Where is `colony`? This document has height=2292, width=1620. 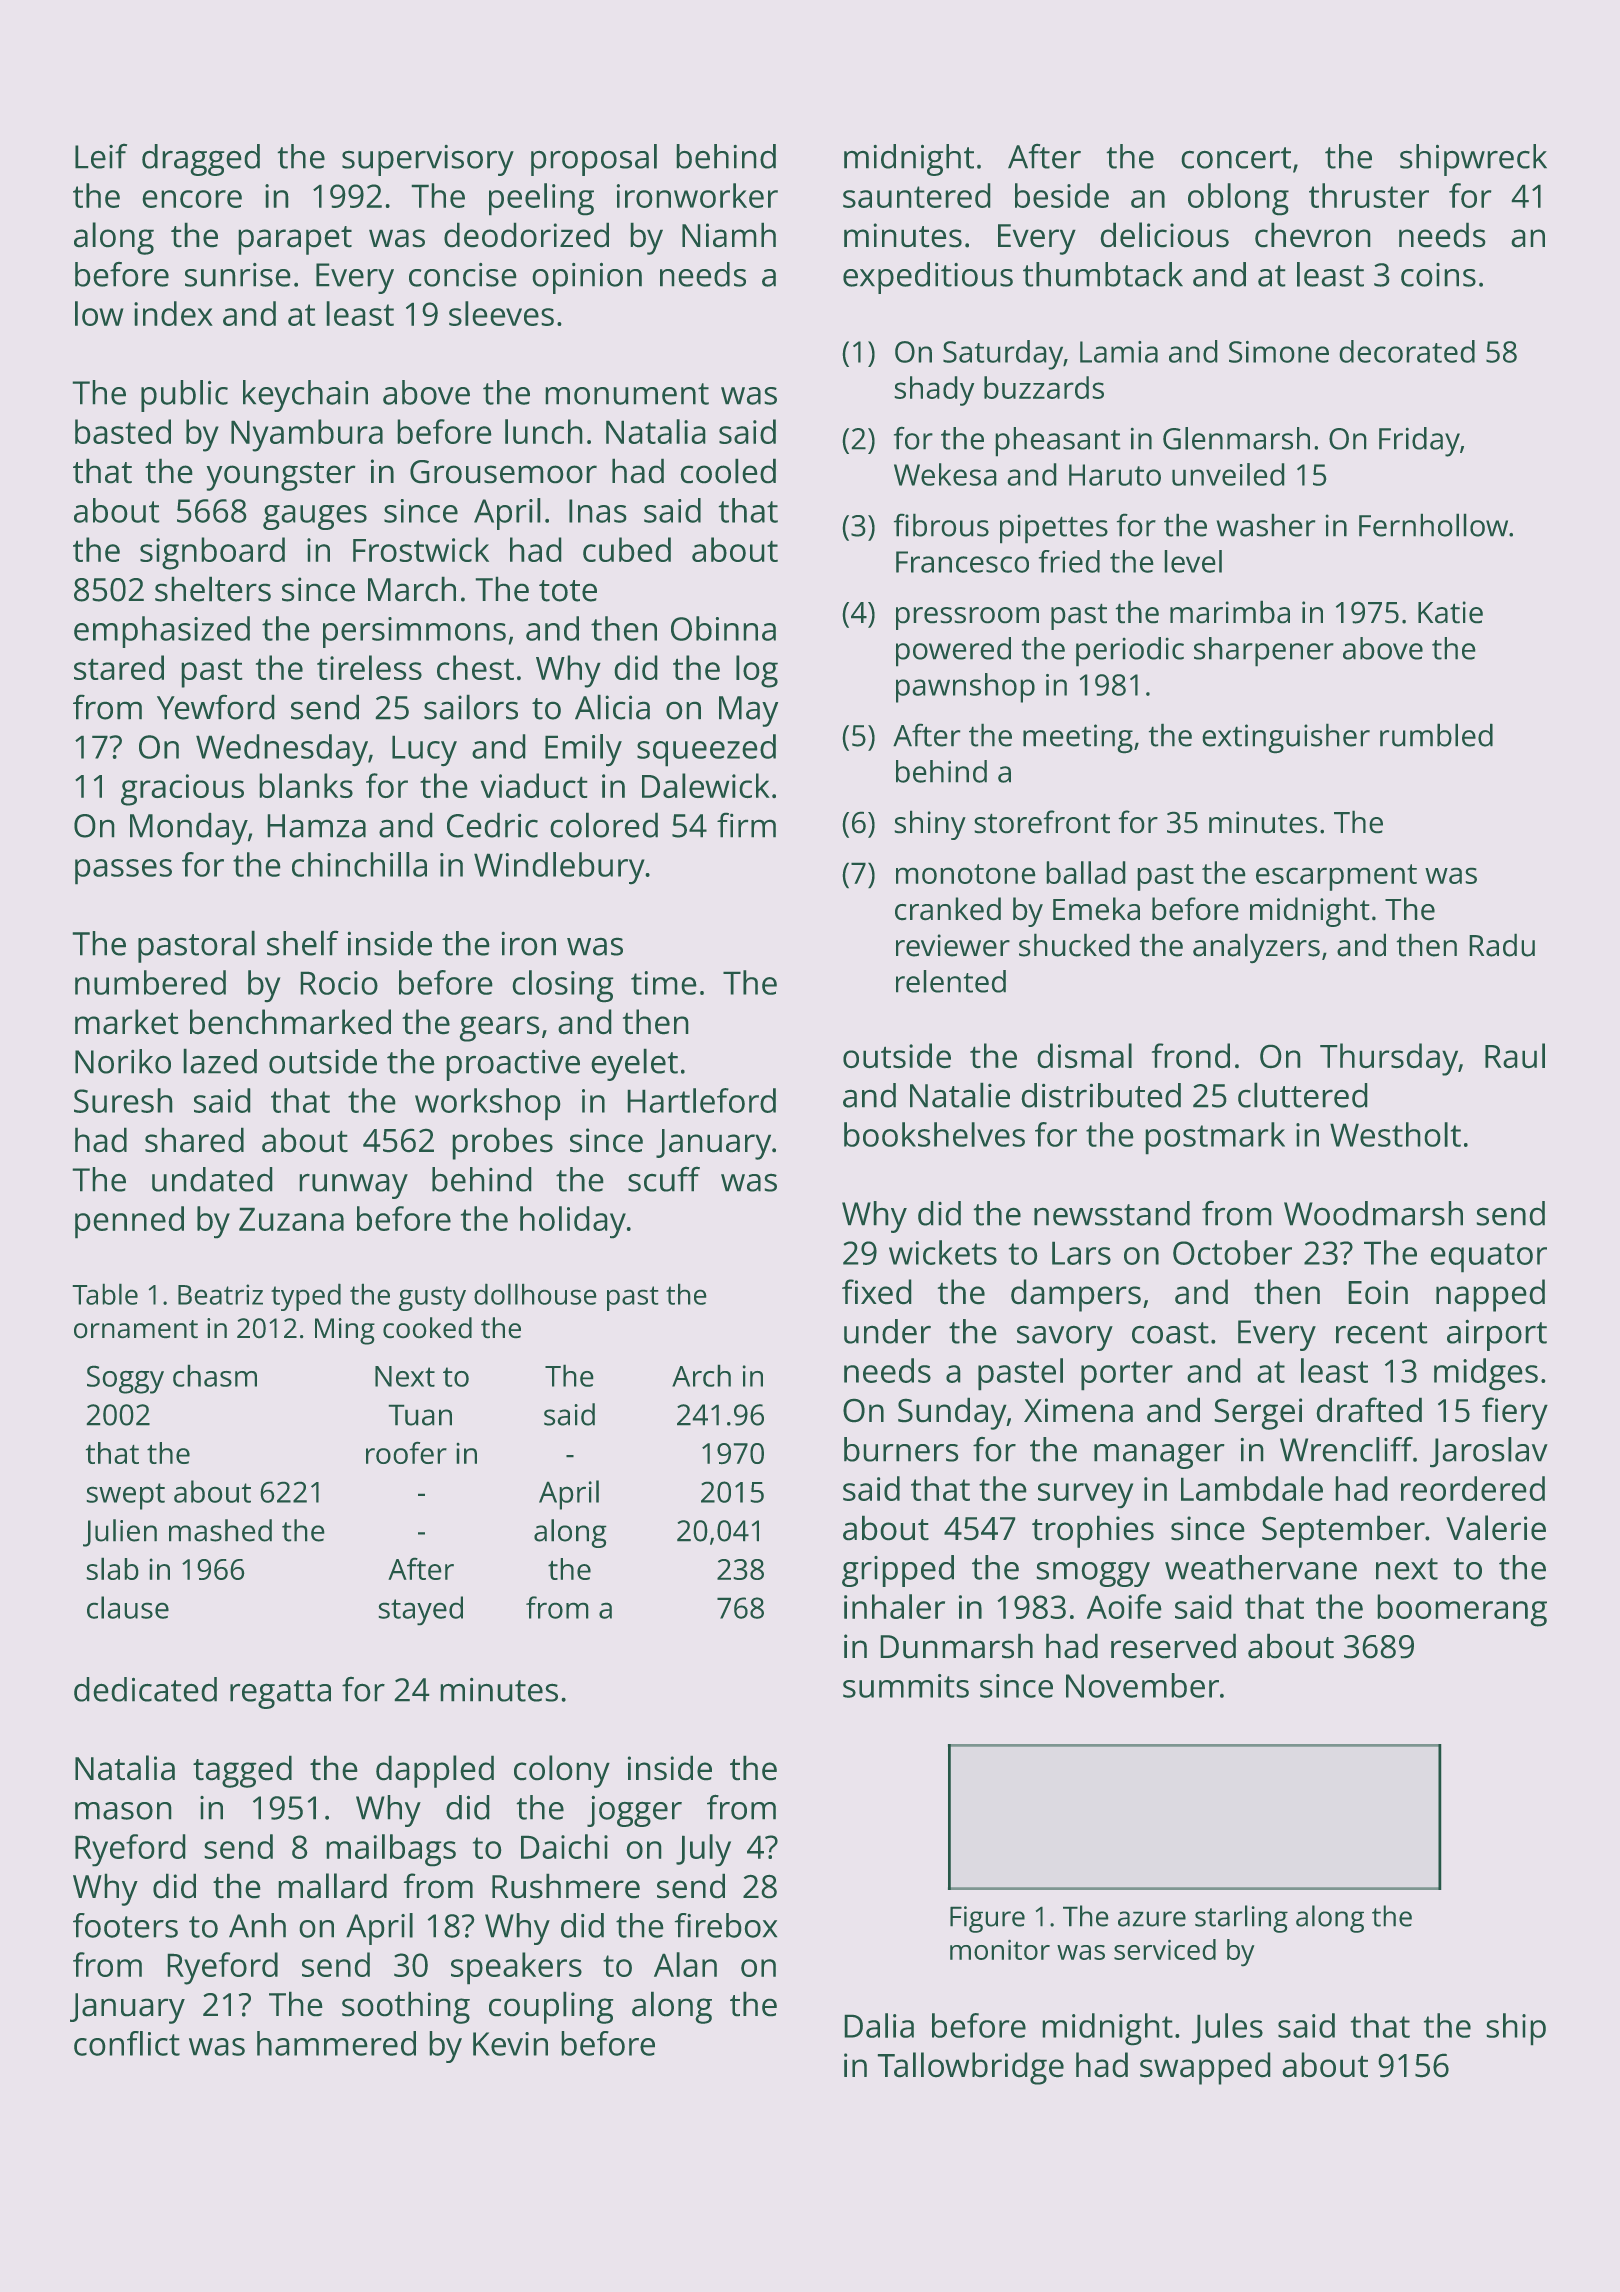
colony is located at coordinates (562, 1771).
